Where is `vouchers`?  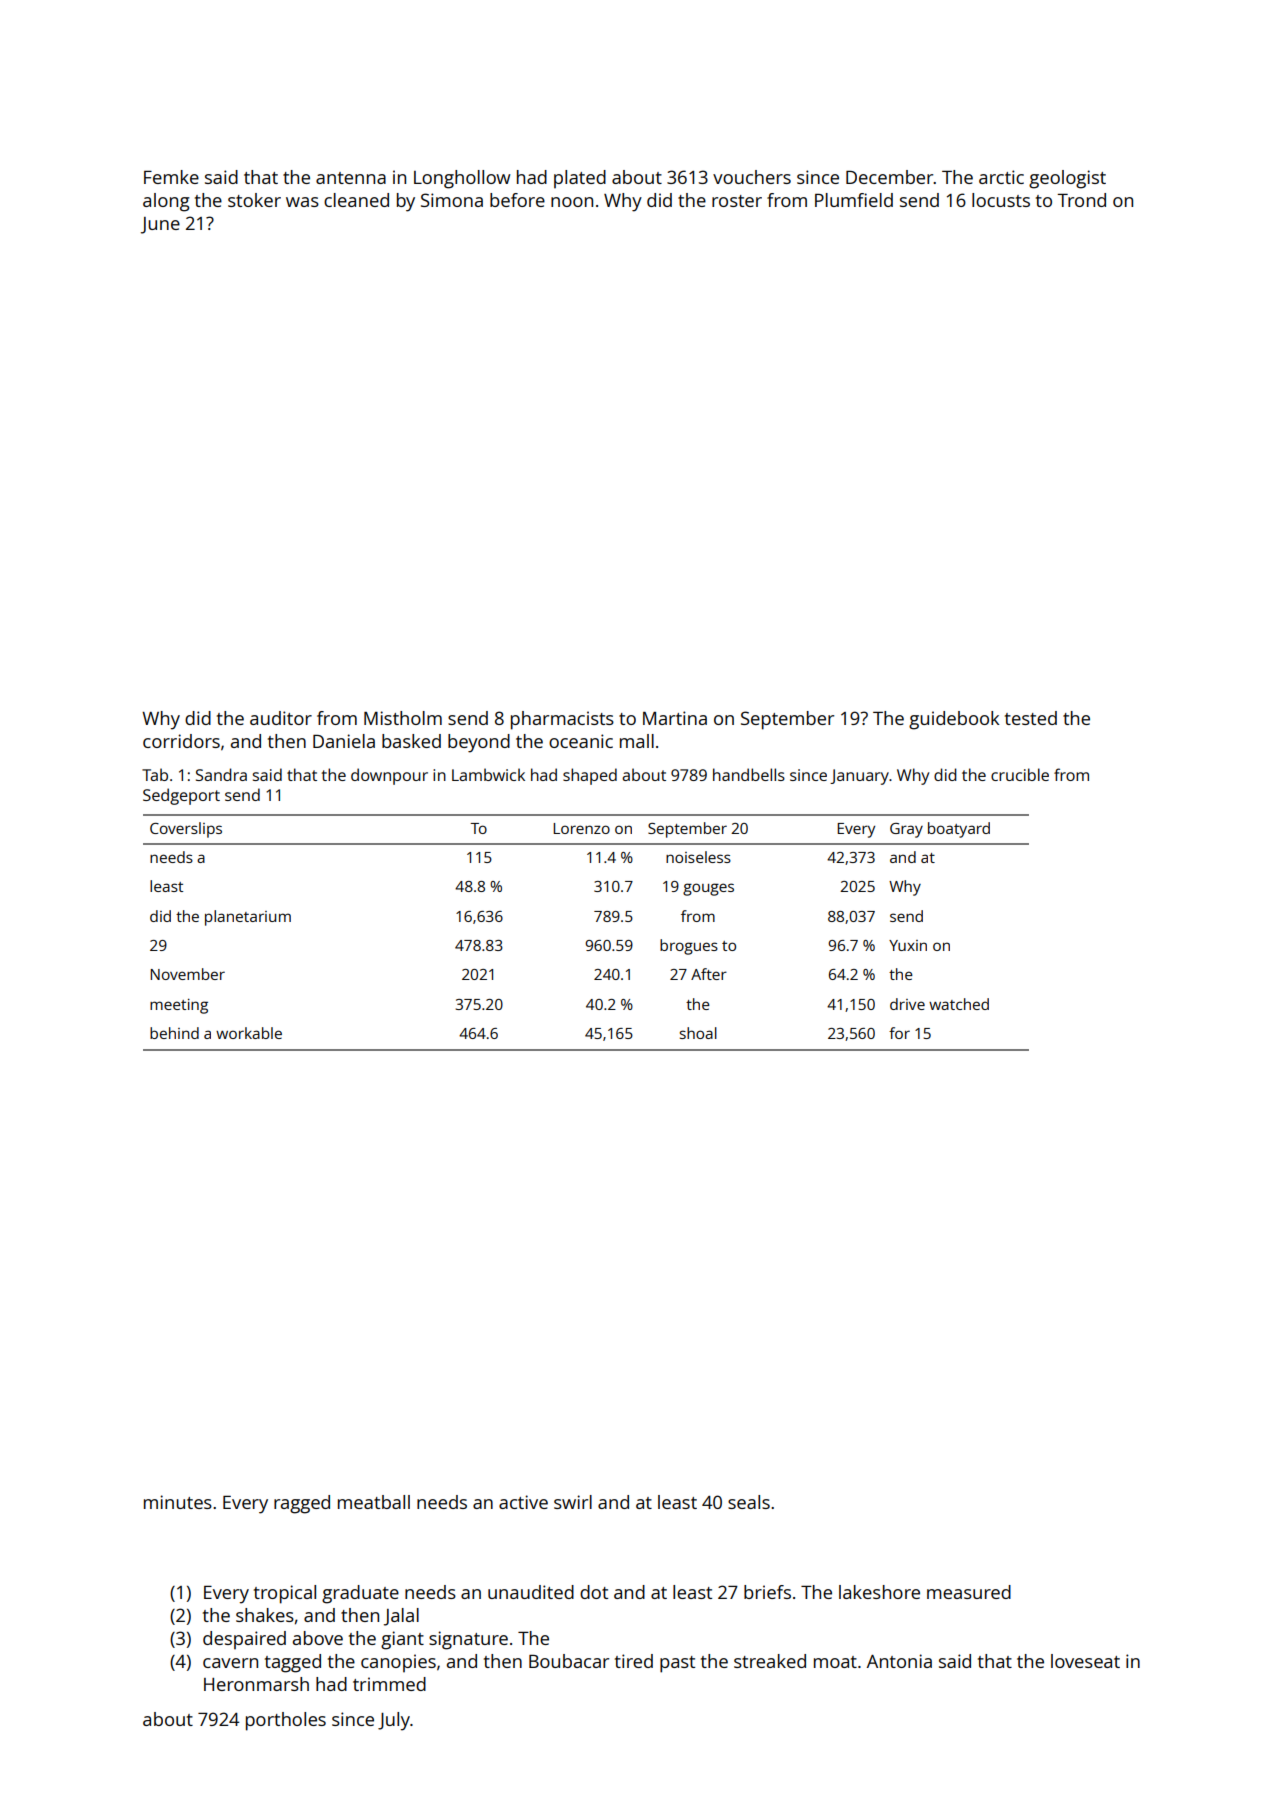 vouchers is located at coordinates (752, 177).
